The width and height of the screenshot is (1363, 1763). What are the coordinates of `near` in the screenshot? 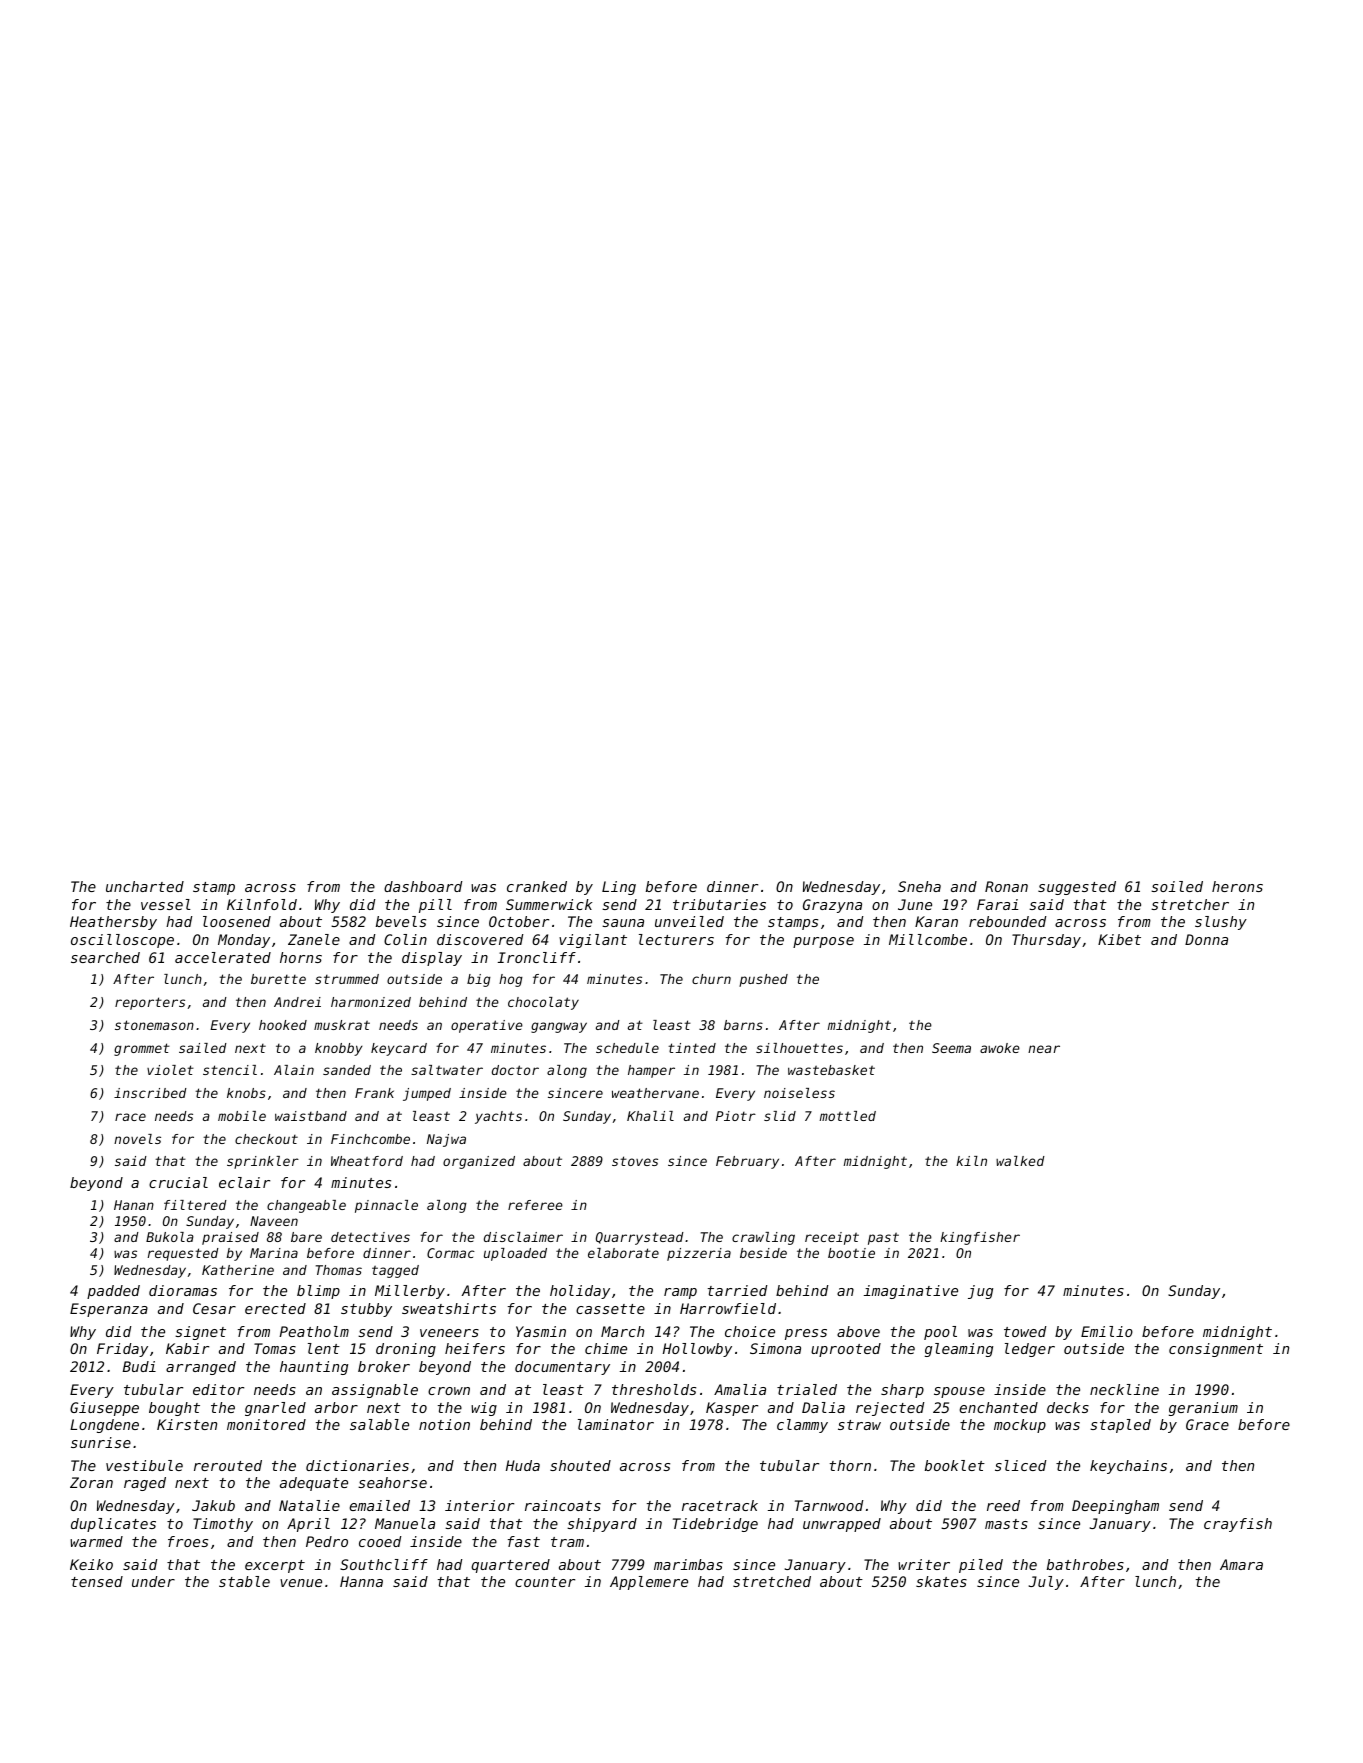 It's located at (1044, 1049).
